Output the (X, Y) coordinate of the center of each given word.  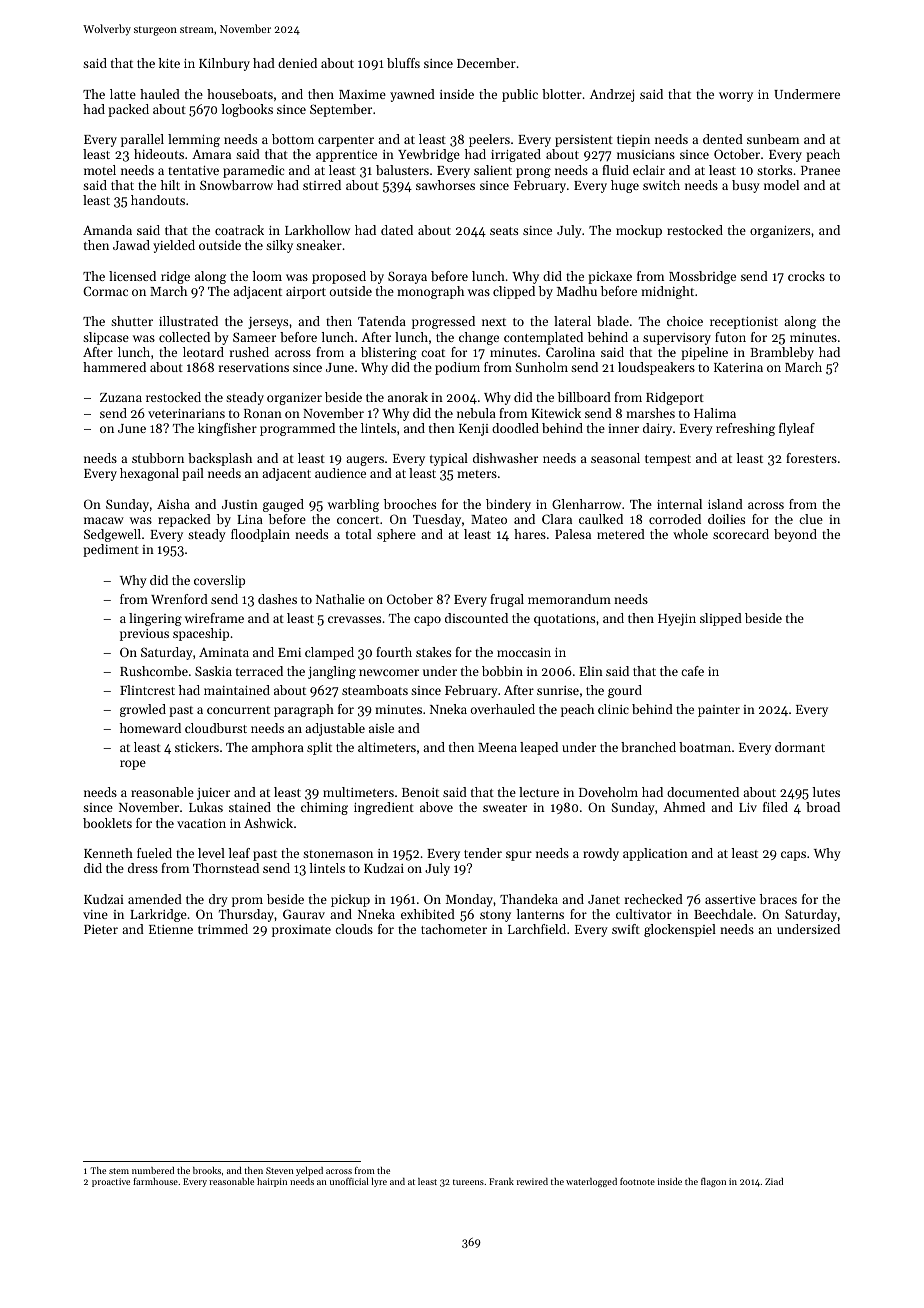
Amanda (107, 230)
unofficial (349, 1181)
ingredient (384, 808)
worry (736, 97)
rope (133, 765)
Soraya (407, 277)
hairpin (272, 1182)
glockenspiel (680, 930)
